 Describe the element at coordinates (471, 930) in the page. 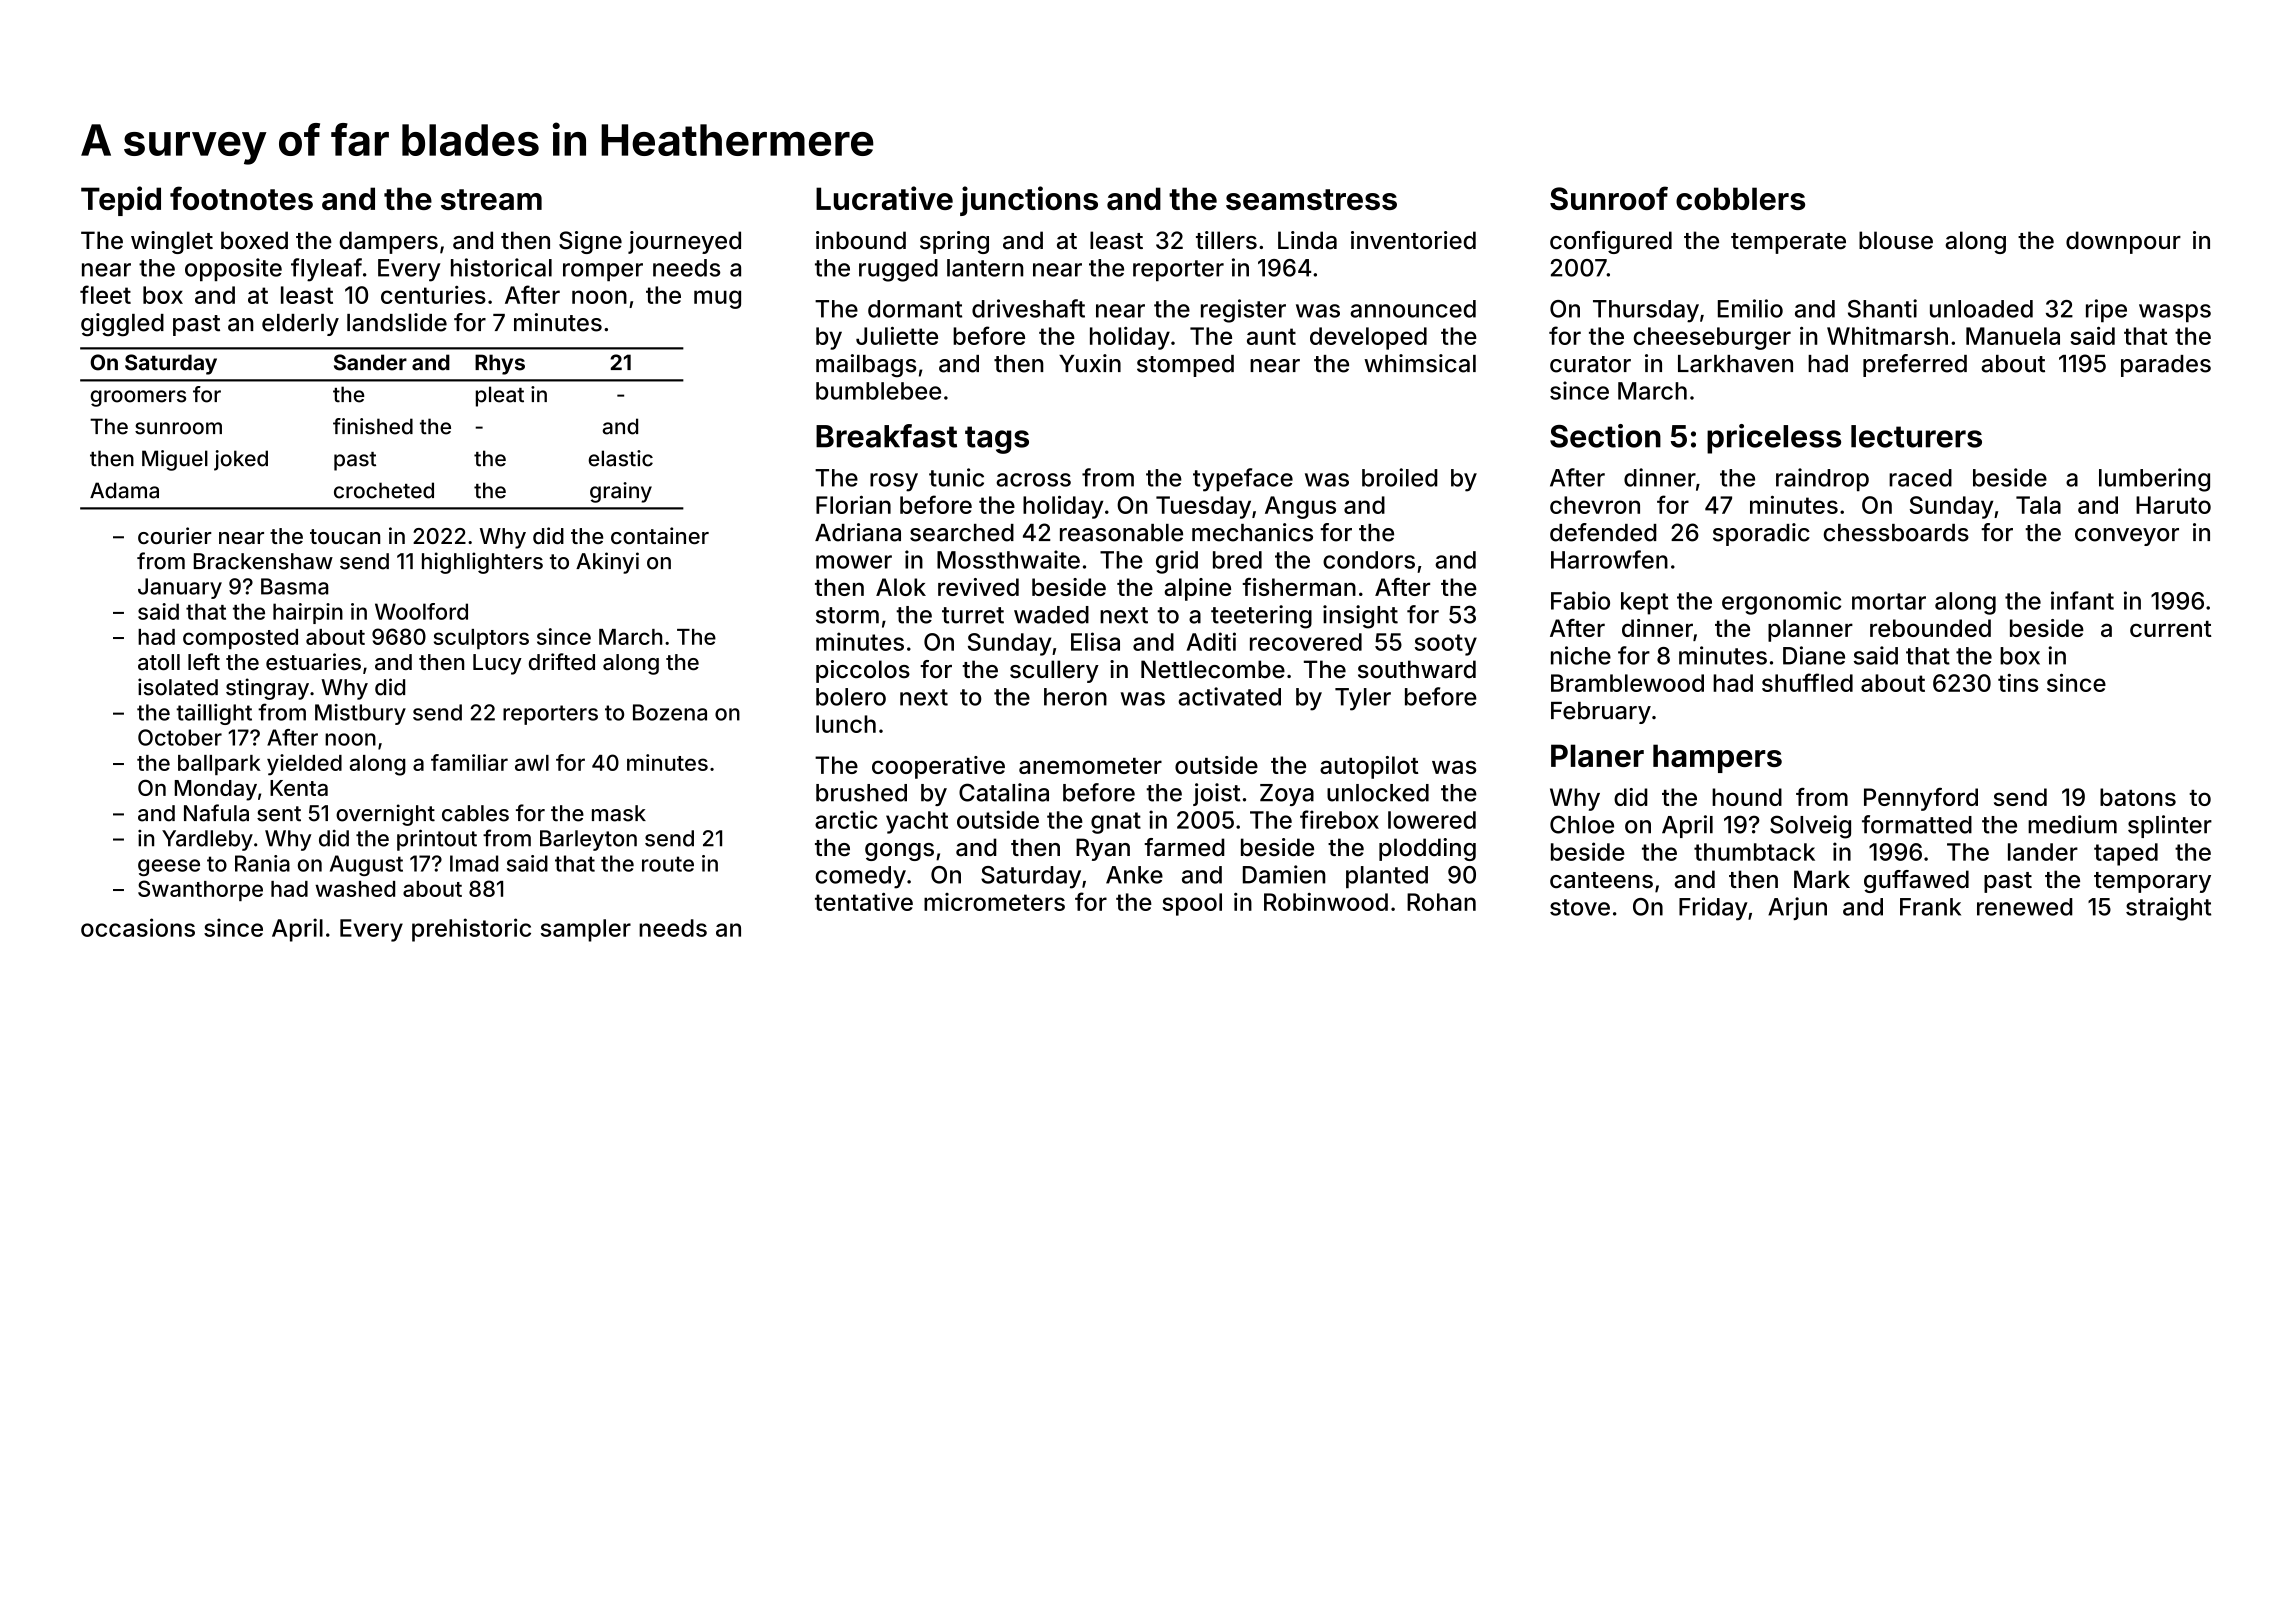

I see `prehistoric` at that location.
